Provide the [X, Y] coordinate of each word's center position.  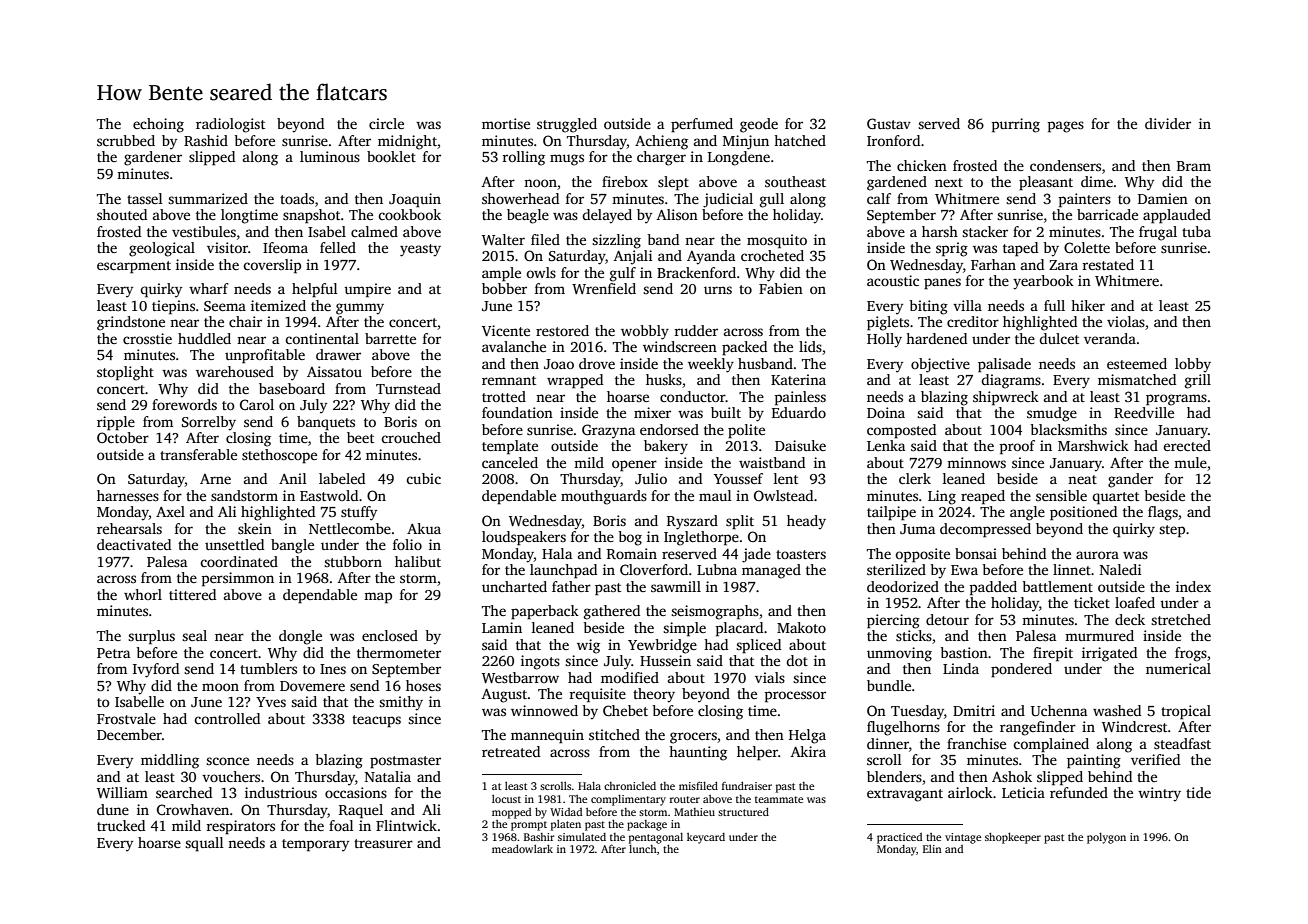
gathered [612, 612]
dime [1097, 181]
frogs [1191, 654]
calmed [374, 231]
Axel [170, 511]
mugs [567, 160]
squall [204, 844]
